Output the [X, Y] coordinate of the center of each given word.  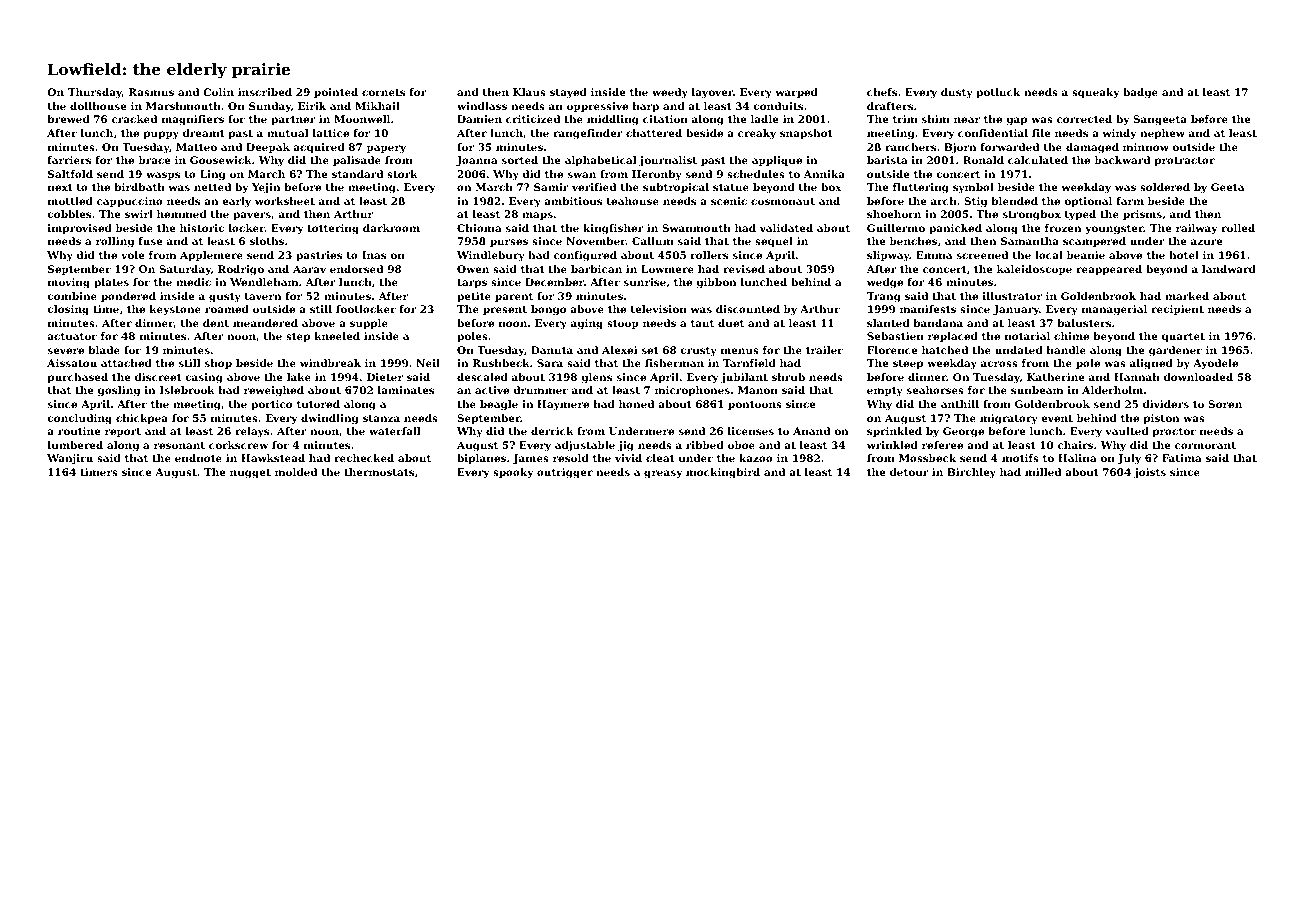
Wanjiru [70, 459]
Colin [218, 92]
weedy [670, 93]
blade [104, 350]
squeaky [1095, 93]
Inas [374, 255]
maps [537, 216]
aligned [1151, 364]
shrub [788, 377]
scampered [1094, 242]
